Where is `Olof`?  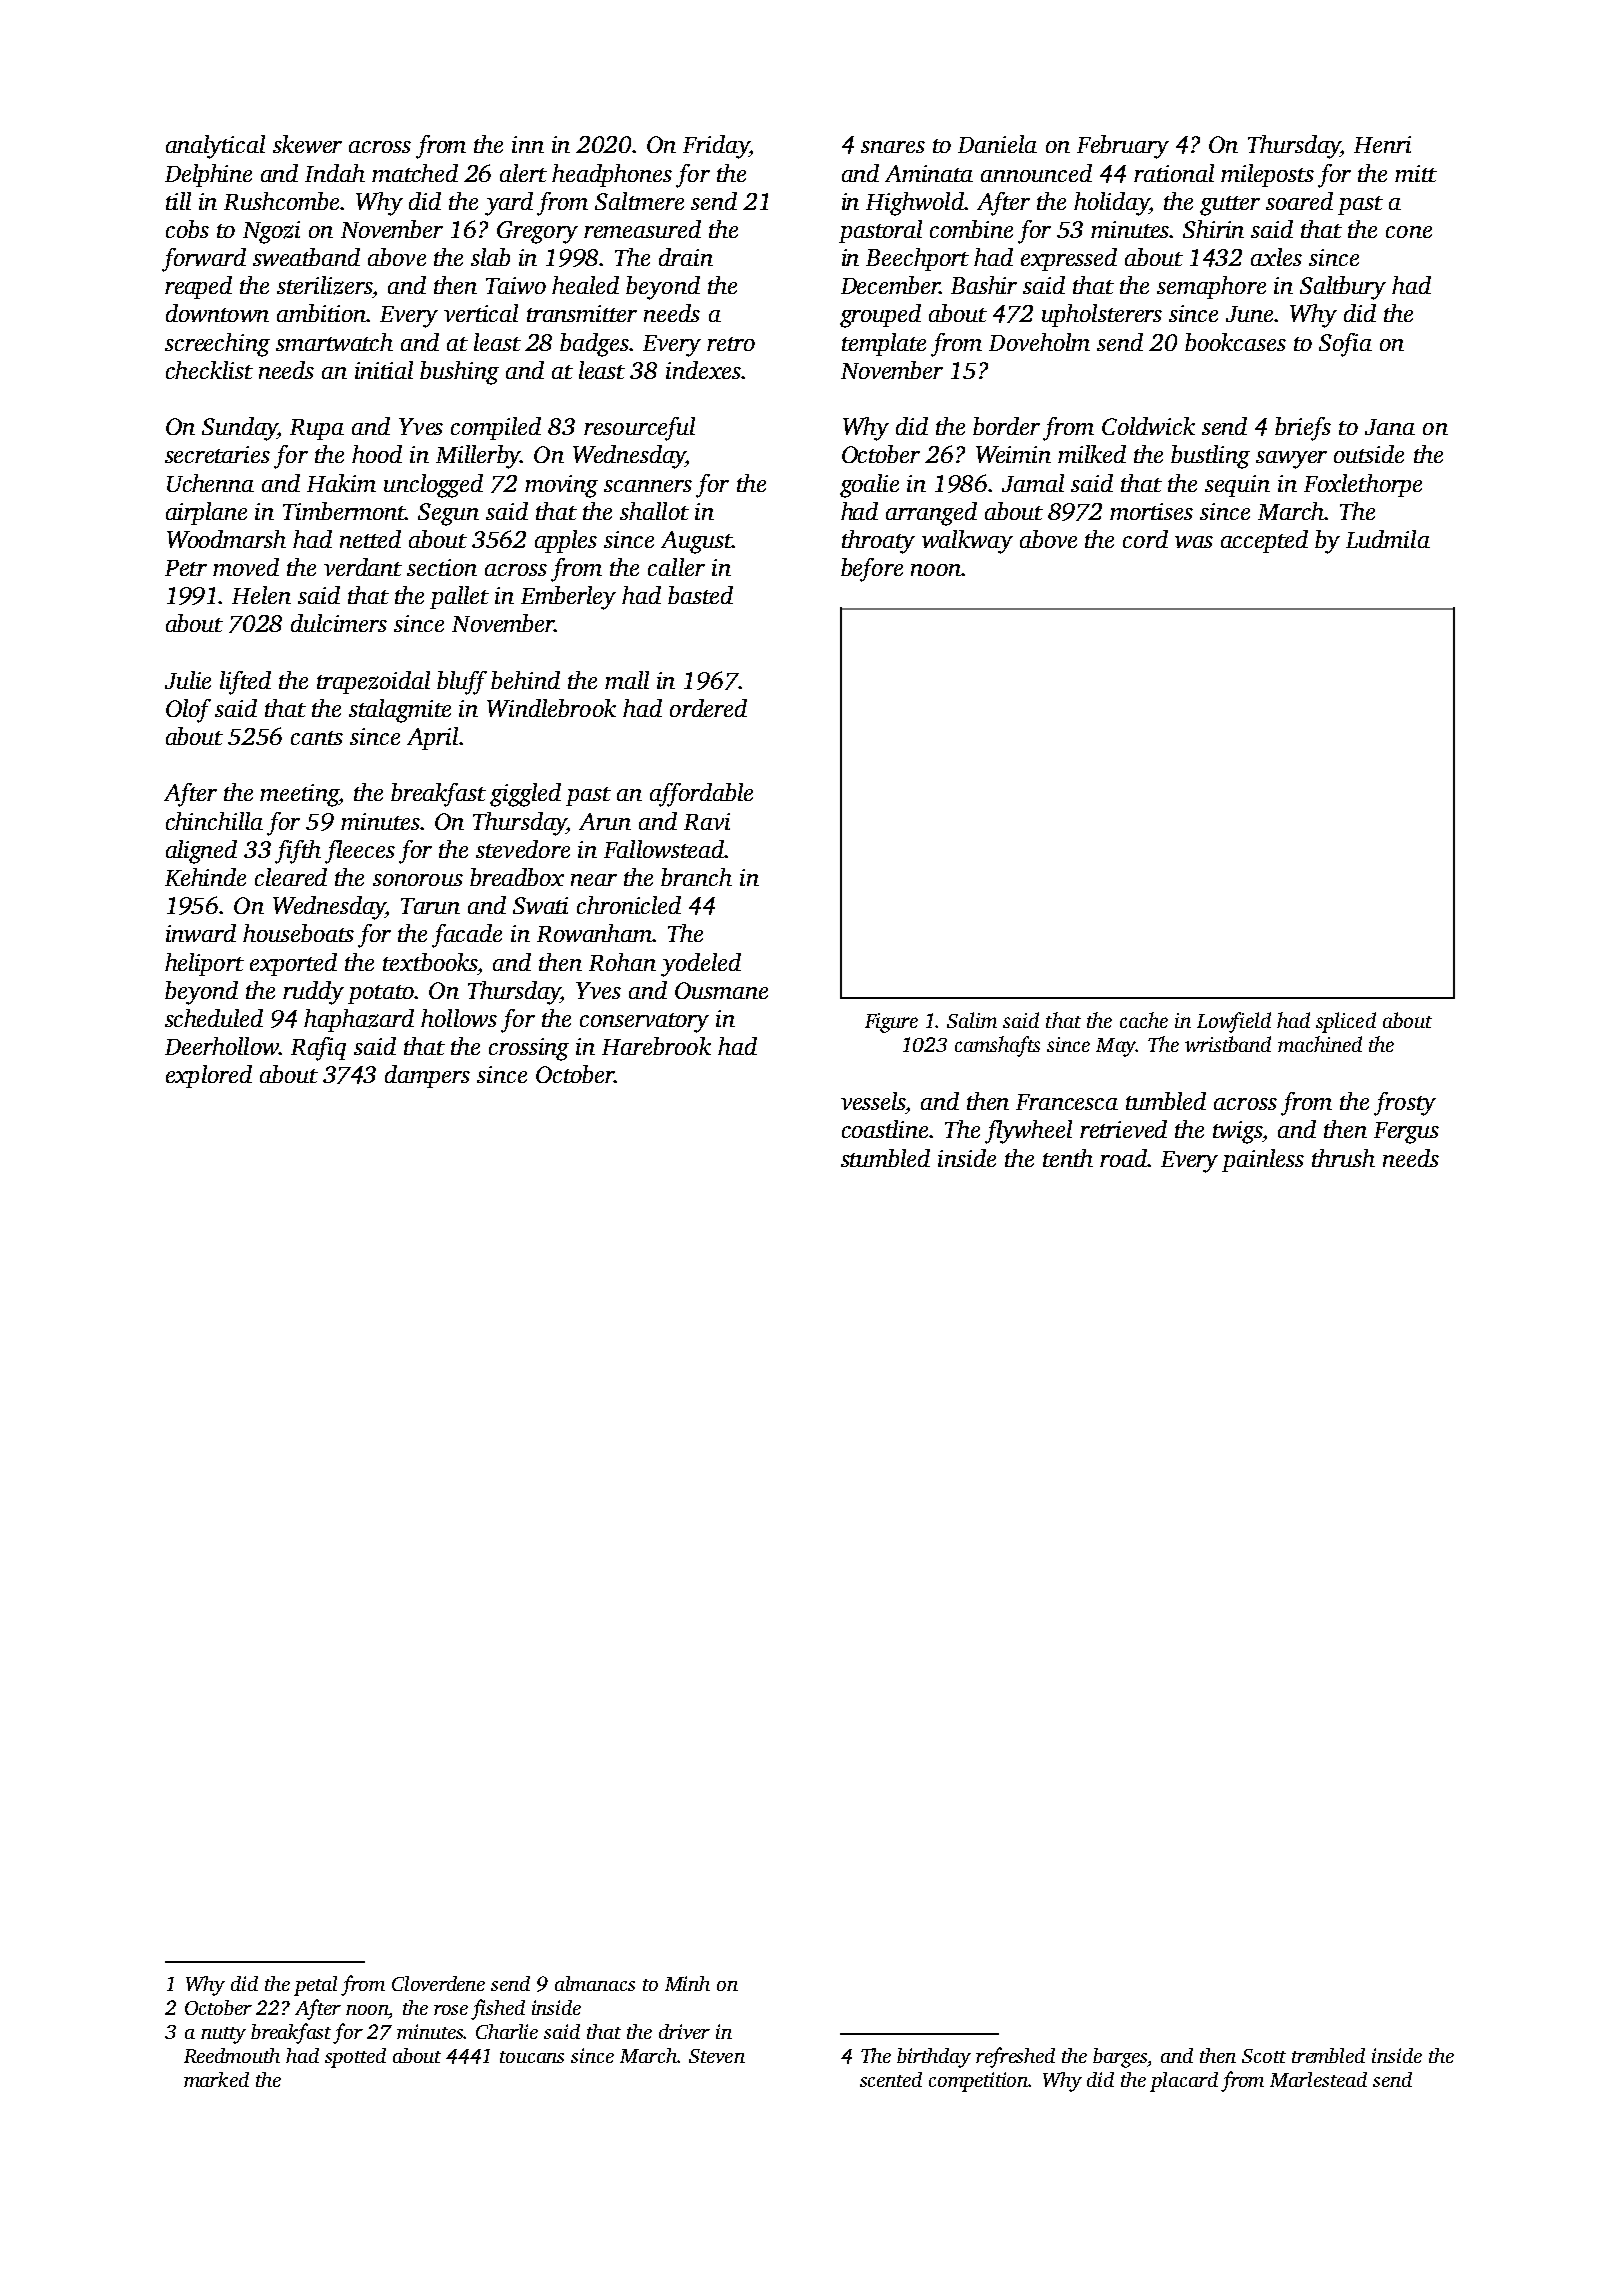 Olof is located at coordinates (188, 711).
